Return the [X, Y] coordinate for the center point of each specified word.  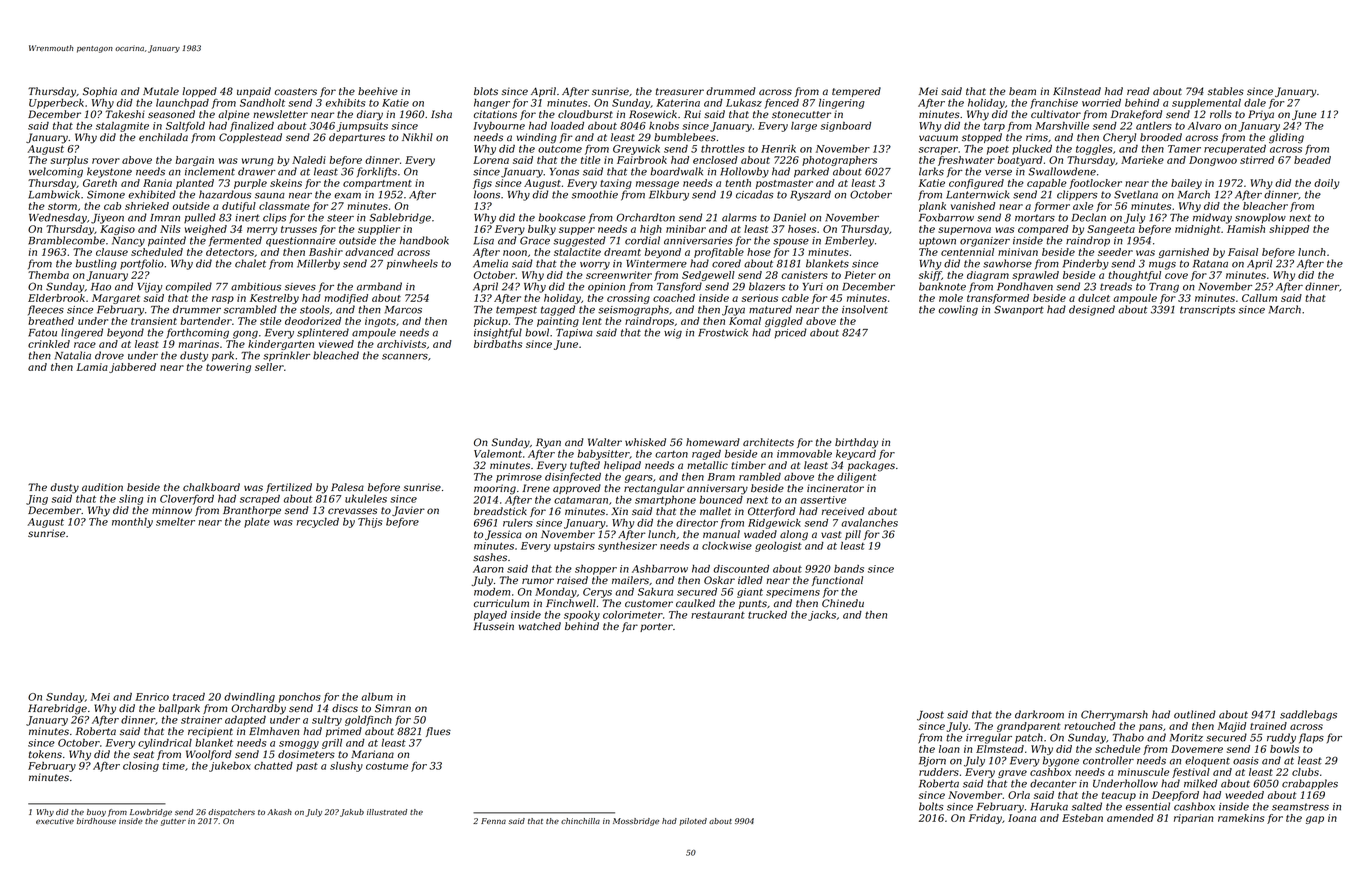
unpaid [254, 92]
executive [55, 821]
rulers [518, 523]
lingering [842, 104]
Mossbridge [636, 822]
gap [1315, 820]
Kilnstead [1077, 91]
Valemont [498, 454]
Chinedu [843, 603]
